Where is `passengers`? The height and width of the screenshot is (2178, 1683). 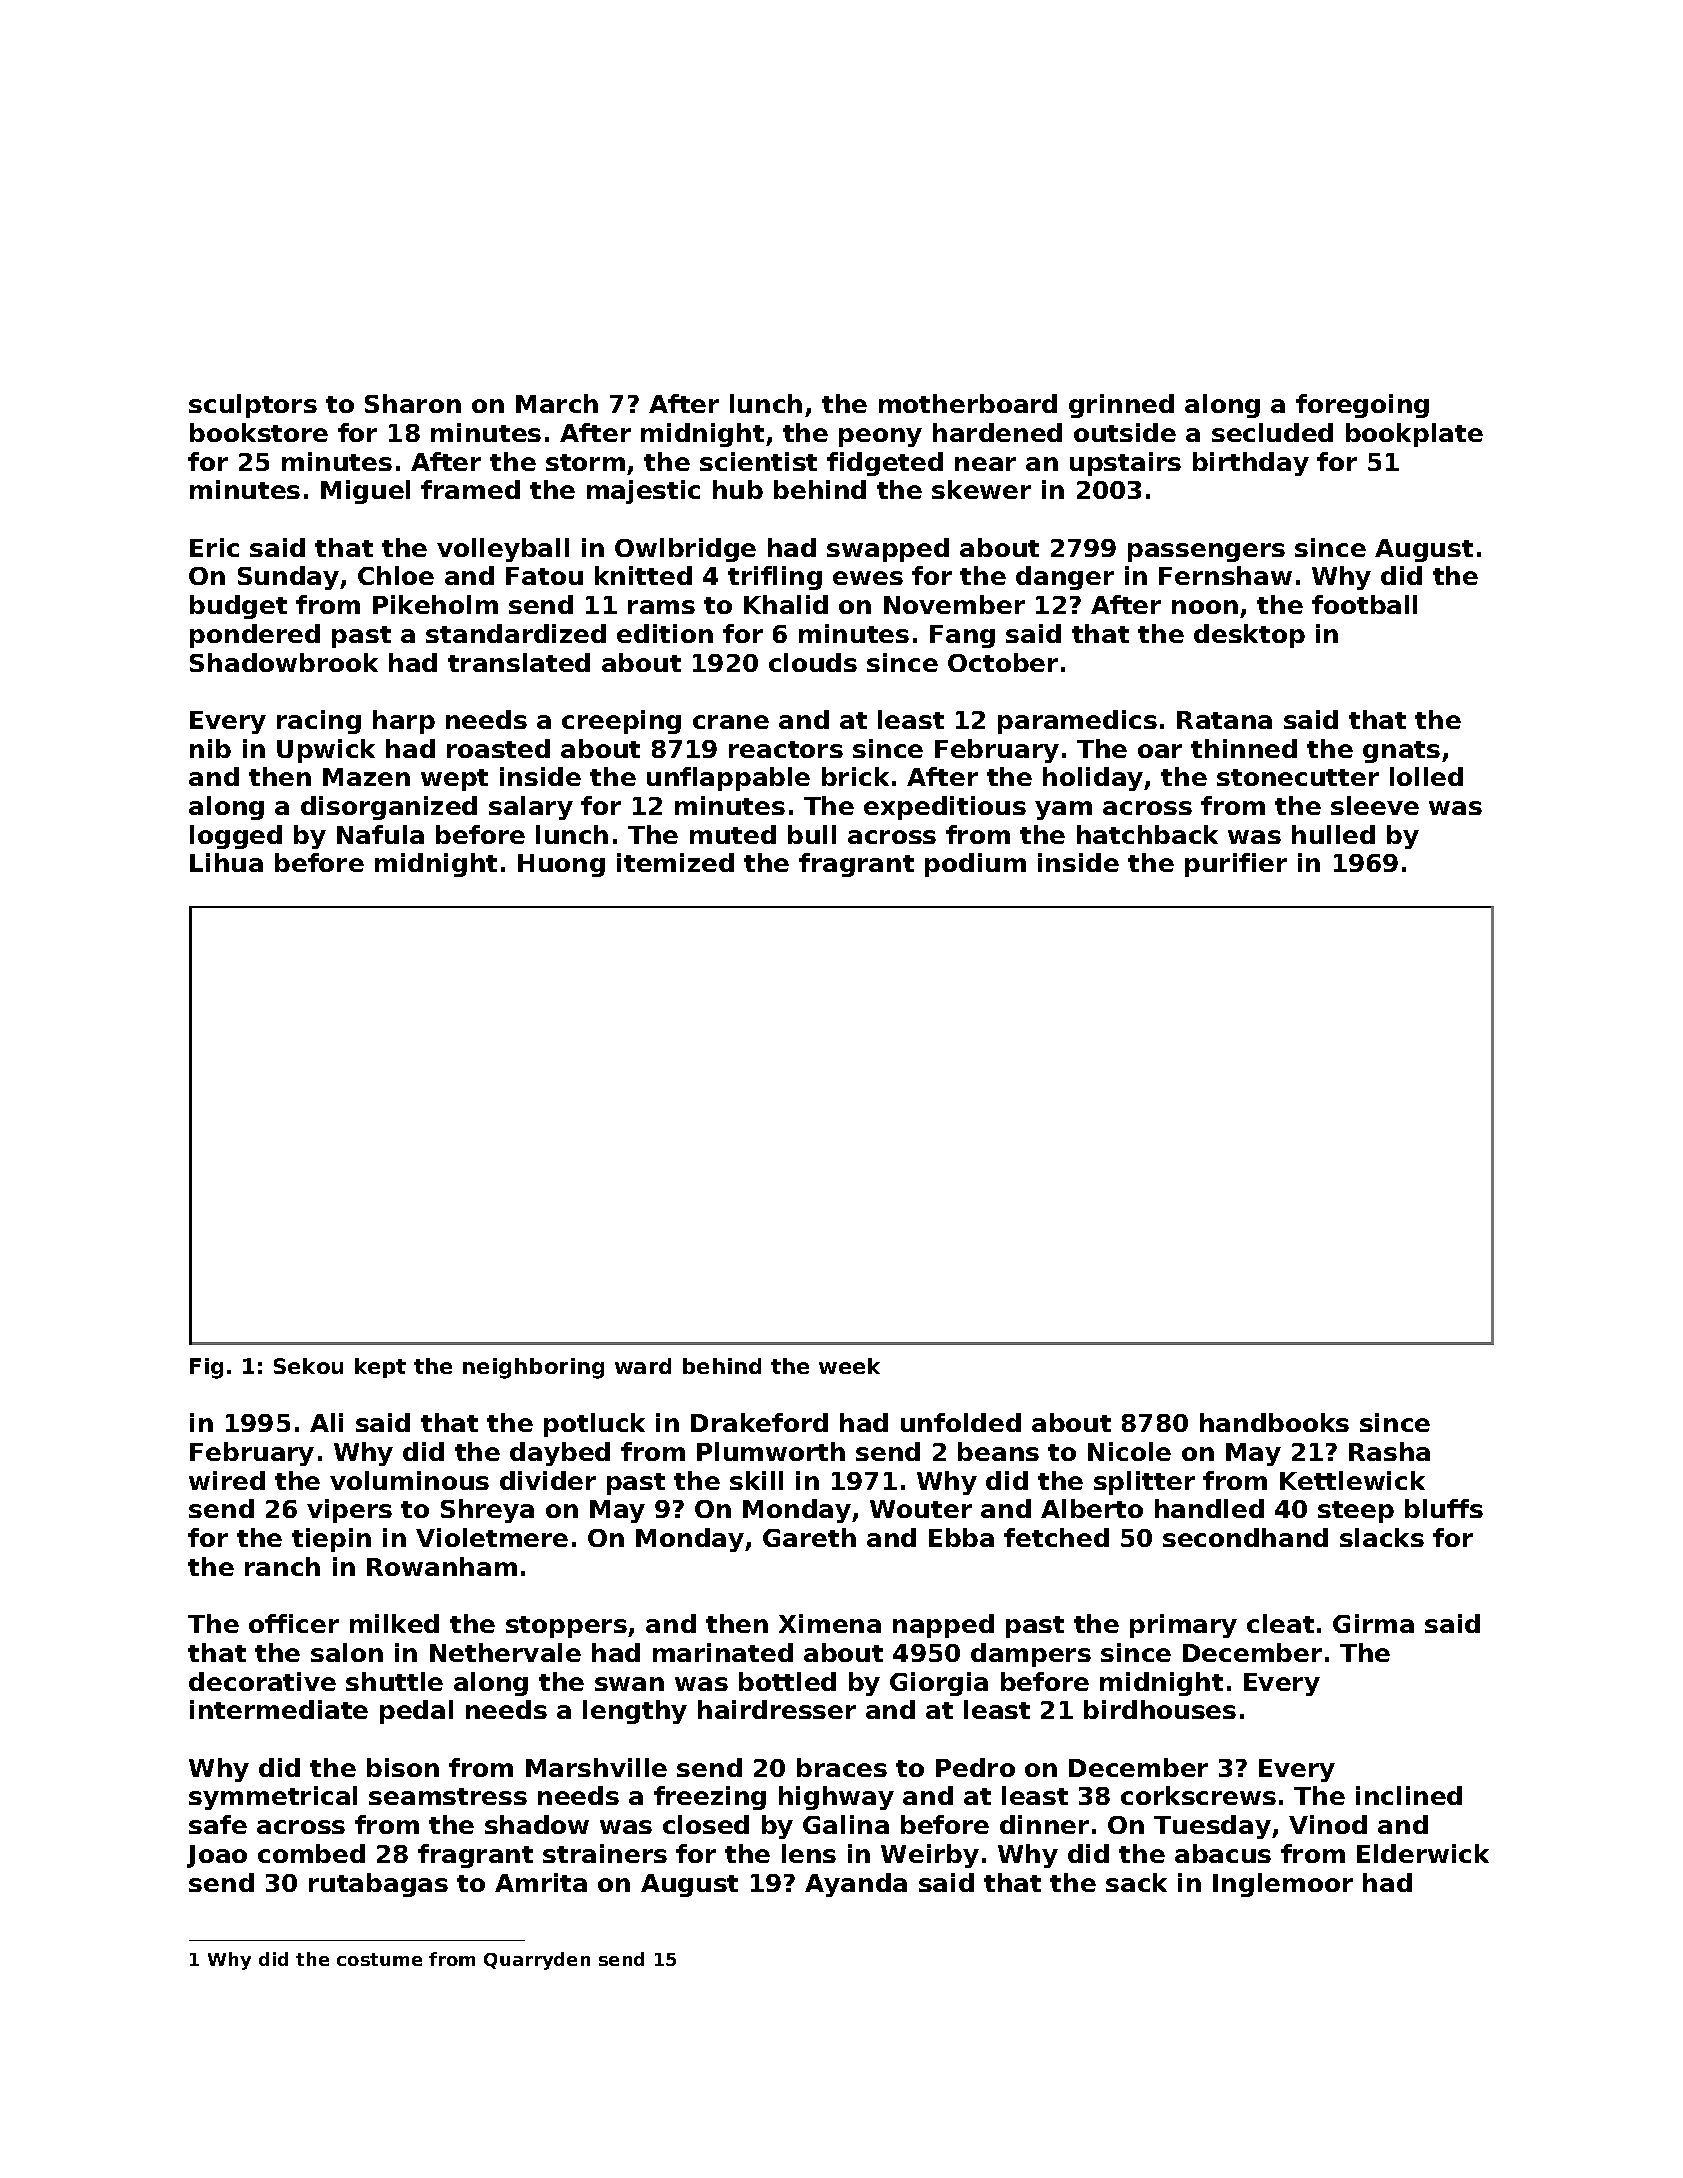 passengers is located at coordinates (1206, 552).
